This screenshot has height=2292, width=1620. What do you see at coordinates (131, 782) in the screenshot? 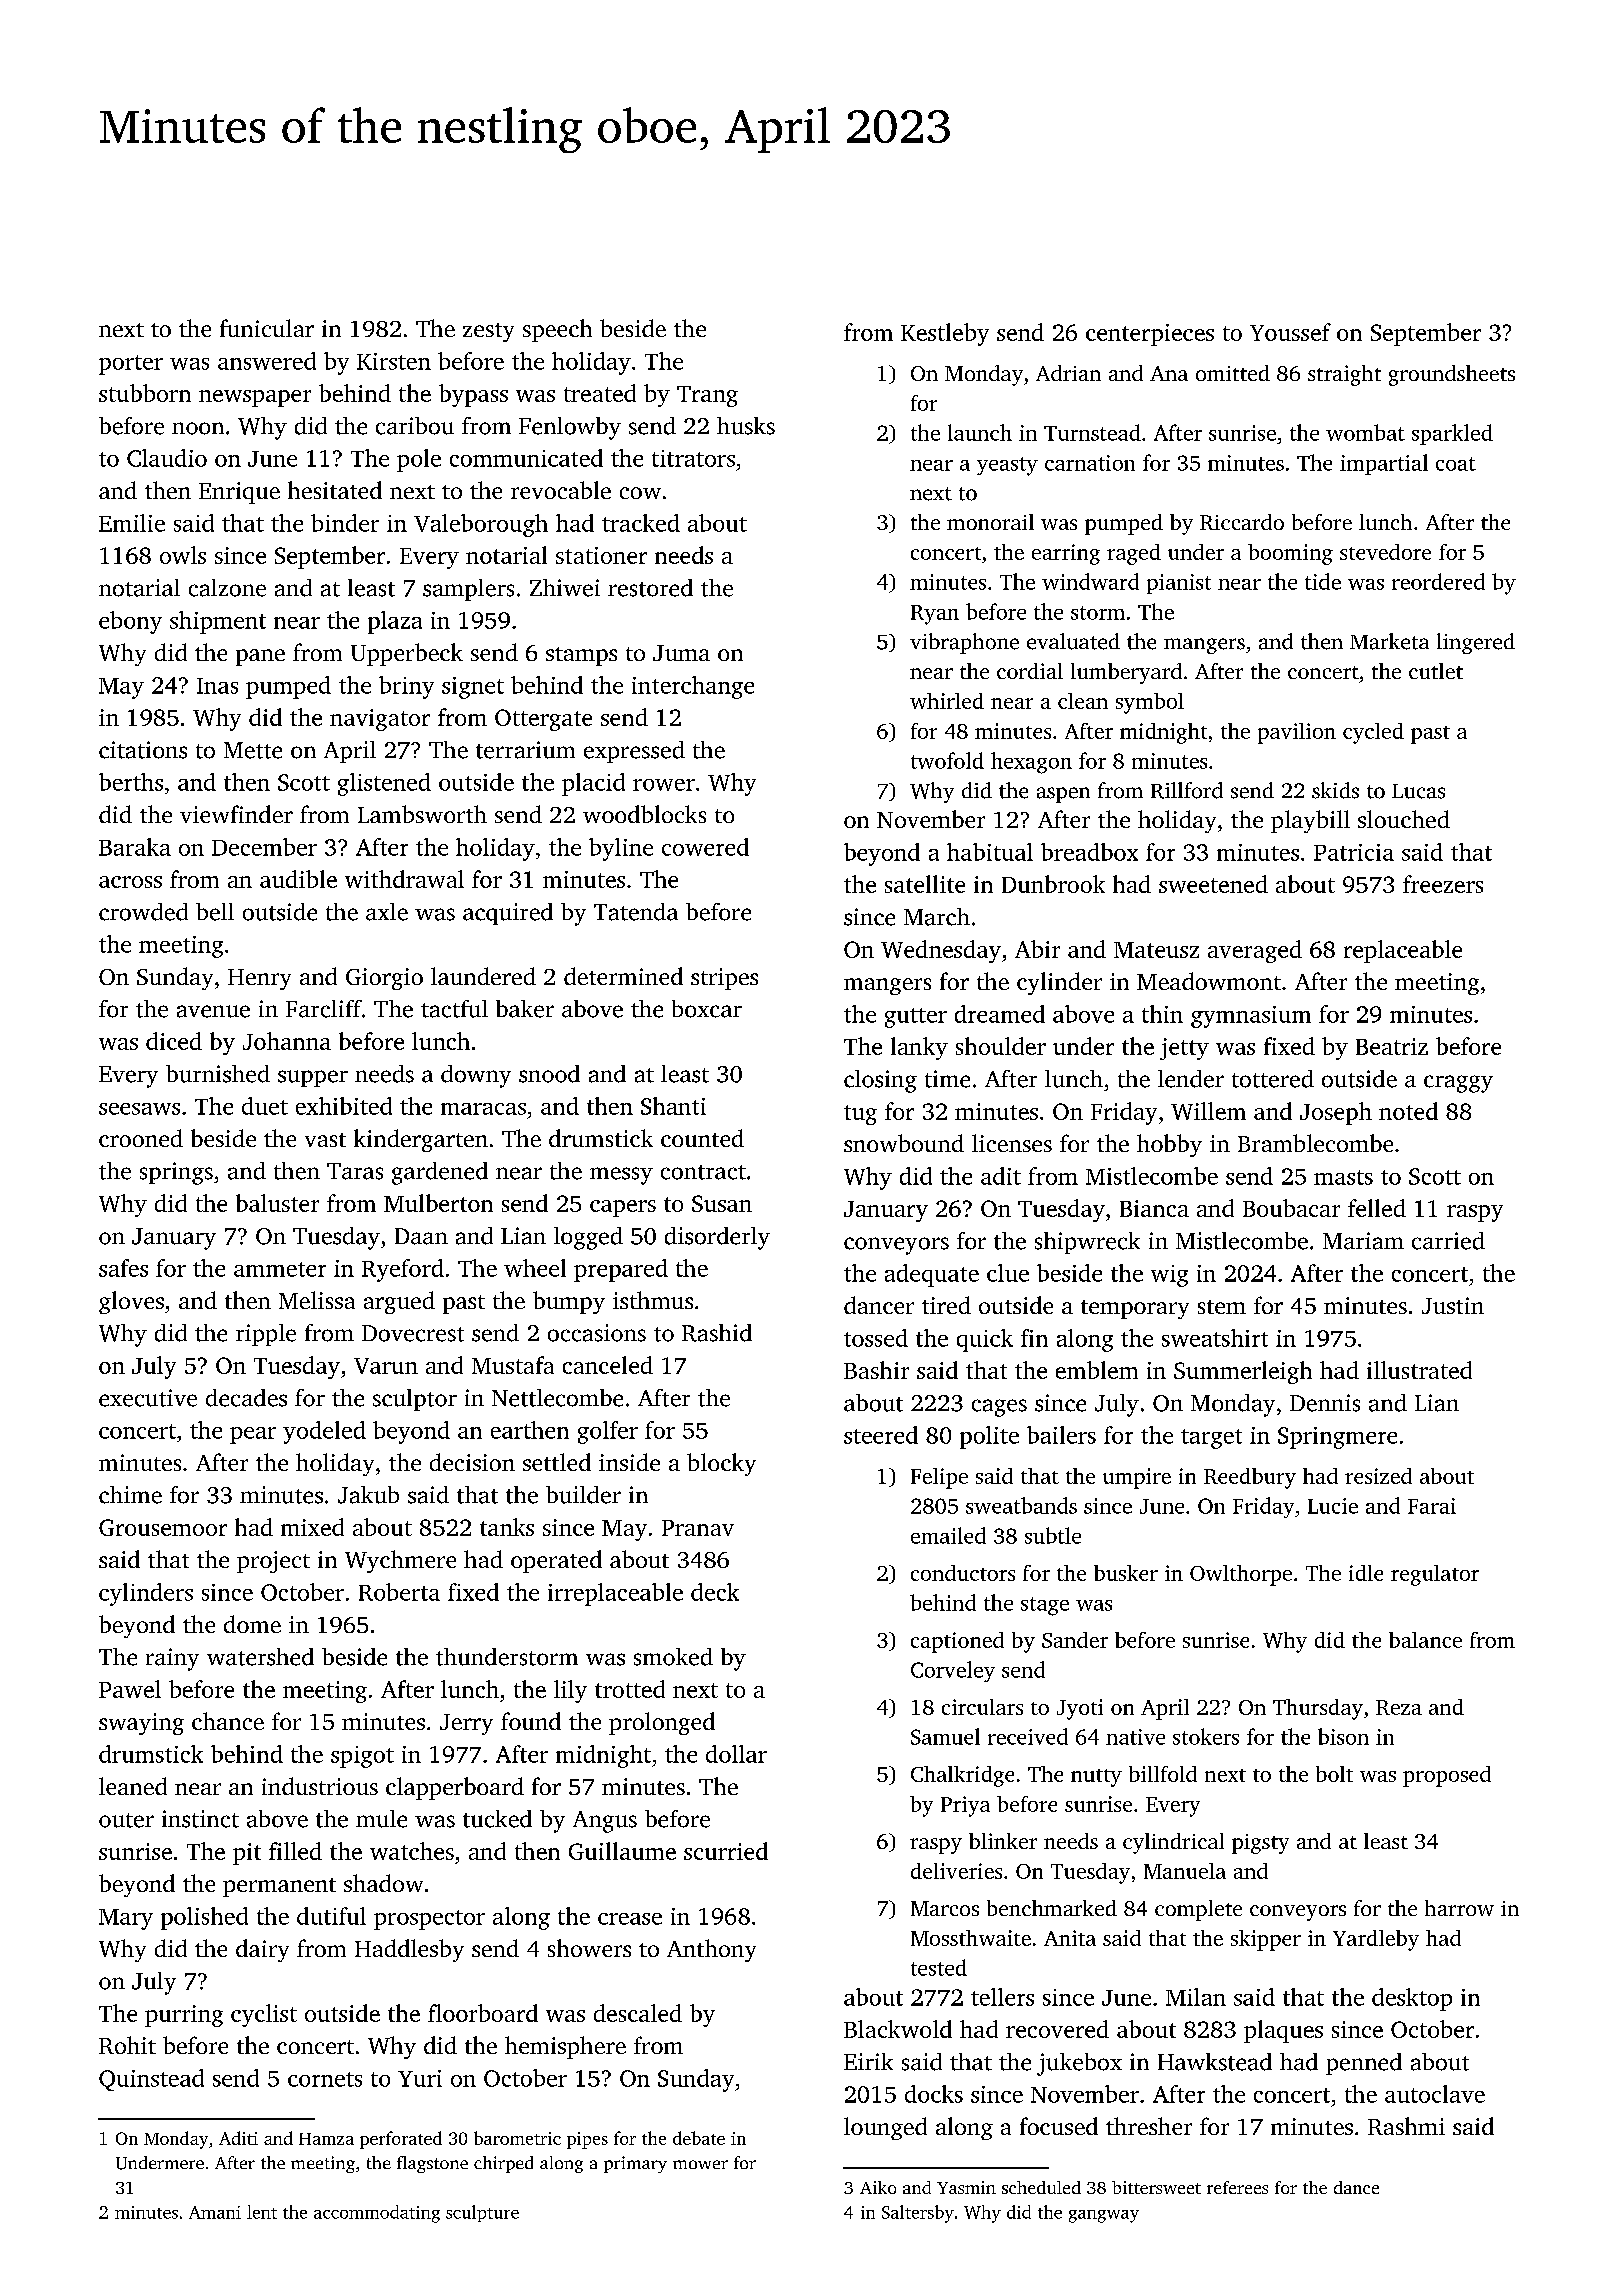
I see `berths` at bounding box center [131, 782].
